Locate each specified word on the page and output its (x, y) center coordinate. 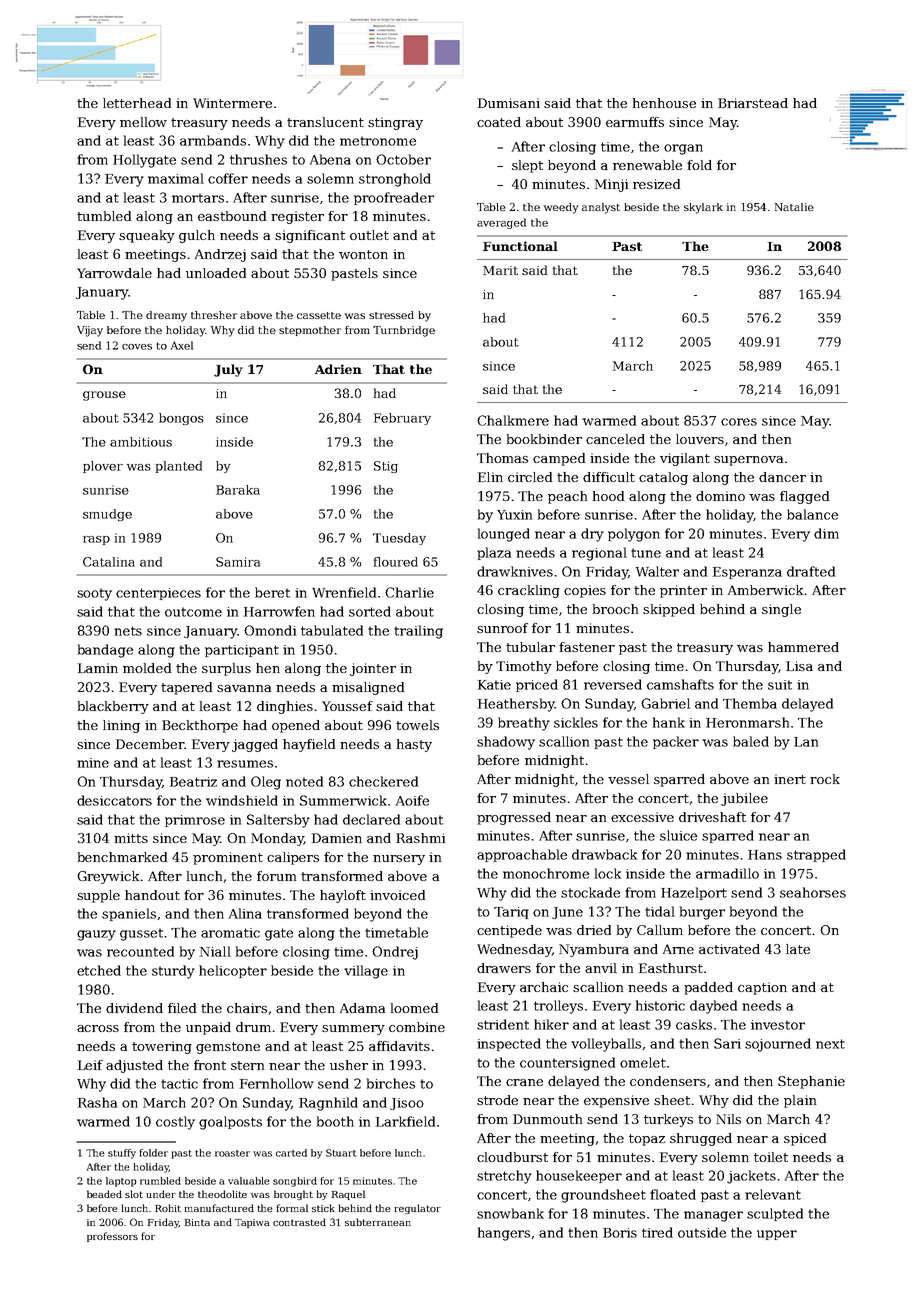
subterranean (378, 1222)
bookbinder (544, 439)
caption (762, 988)
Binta (197, 1222)
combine (417, 1027)
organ (683, 149)
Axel (182, 345)
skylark (703, 208)
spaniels (129, 914)
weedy (561, 208)
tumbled (104, 216)
